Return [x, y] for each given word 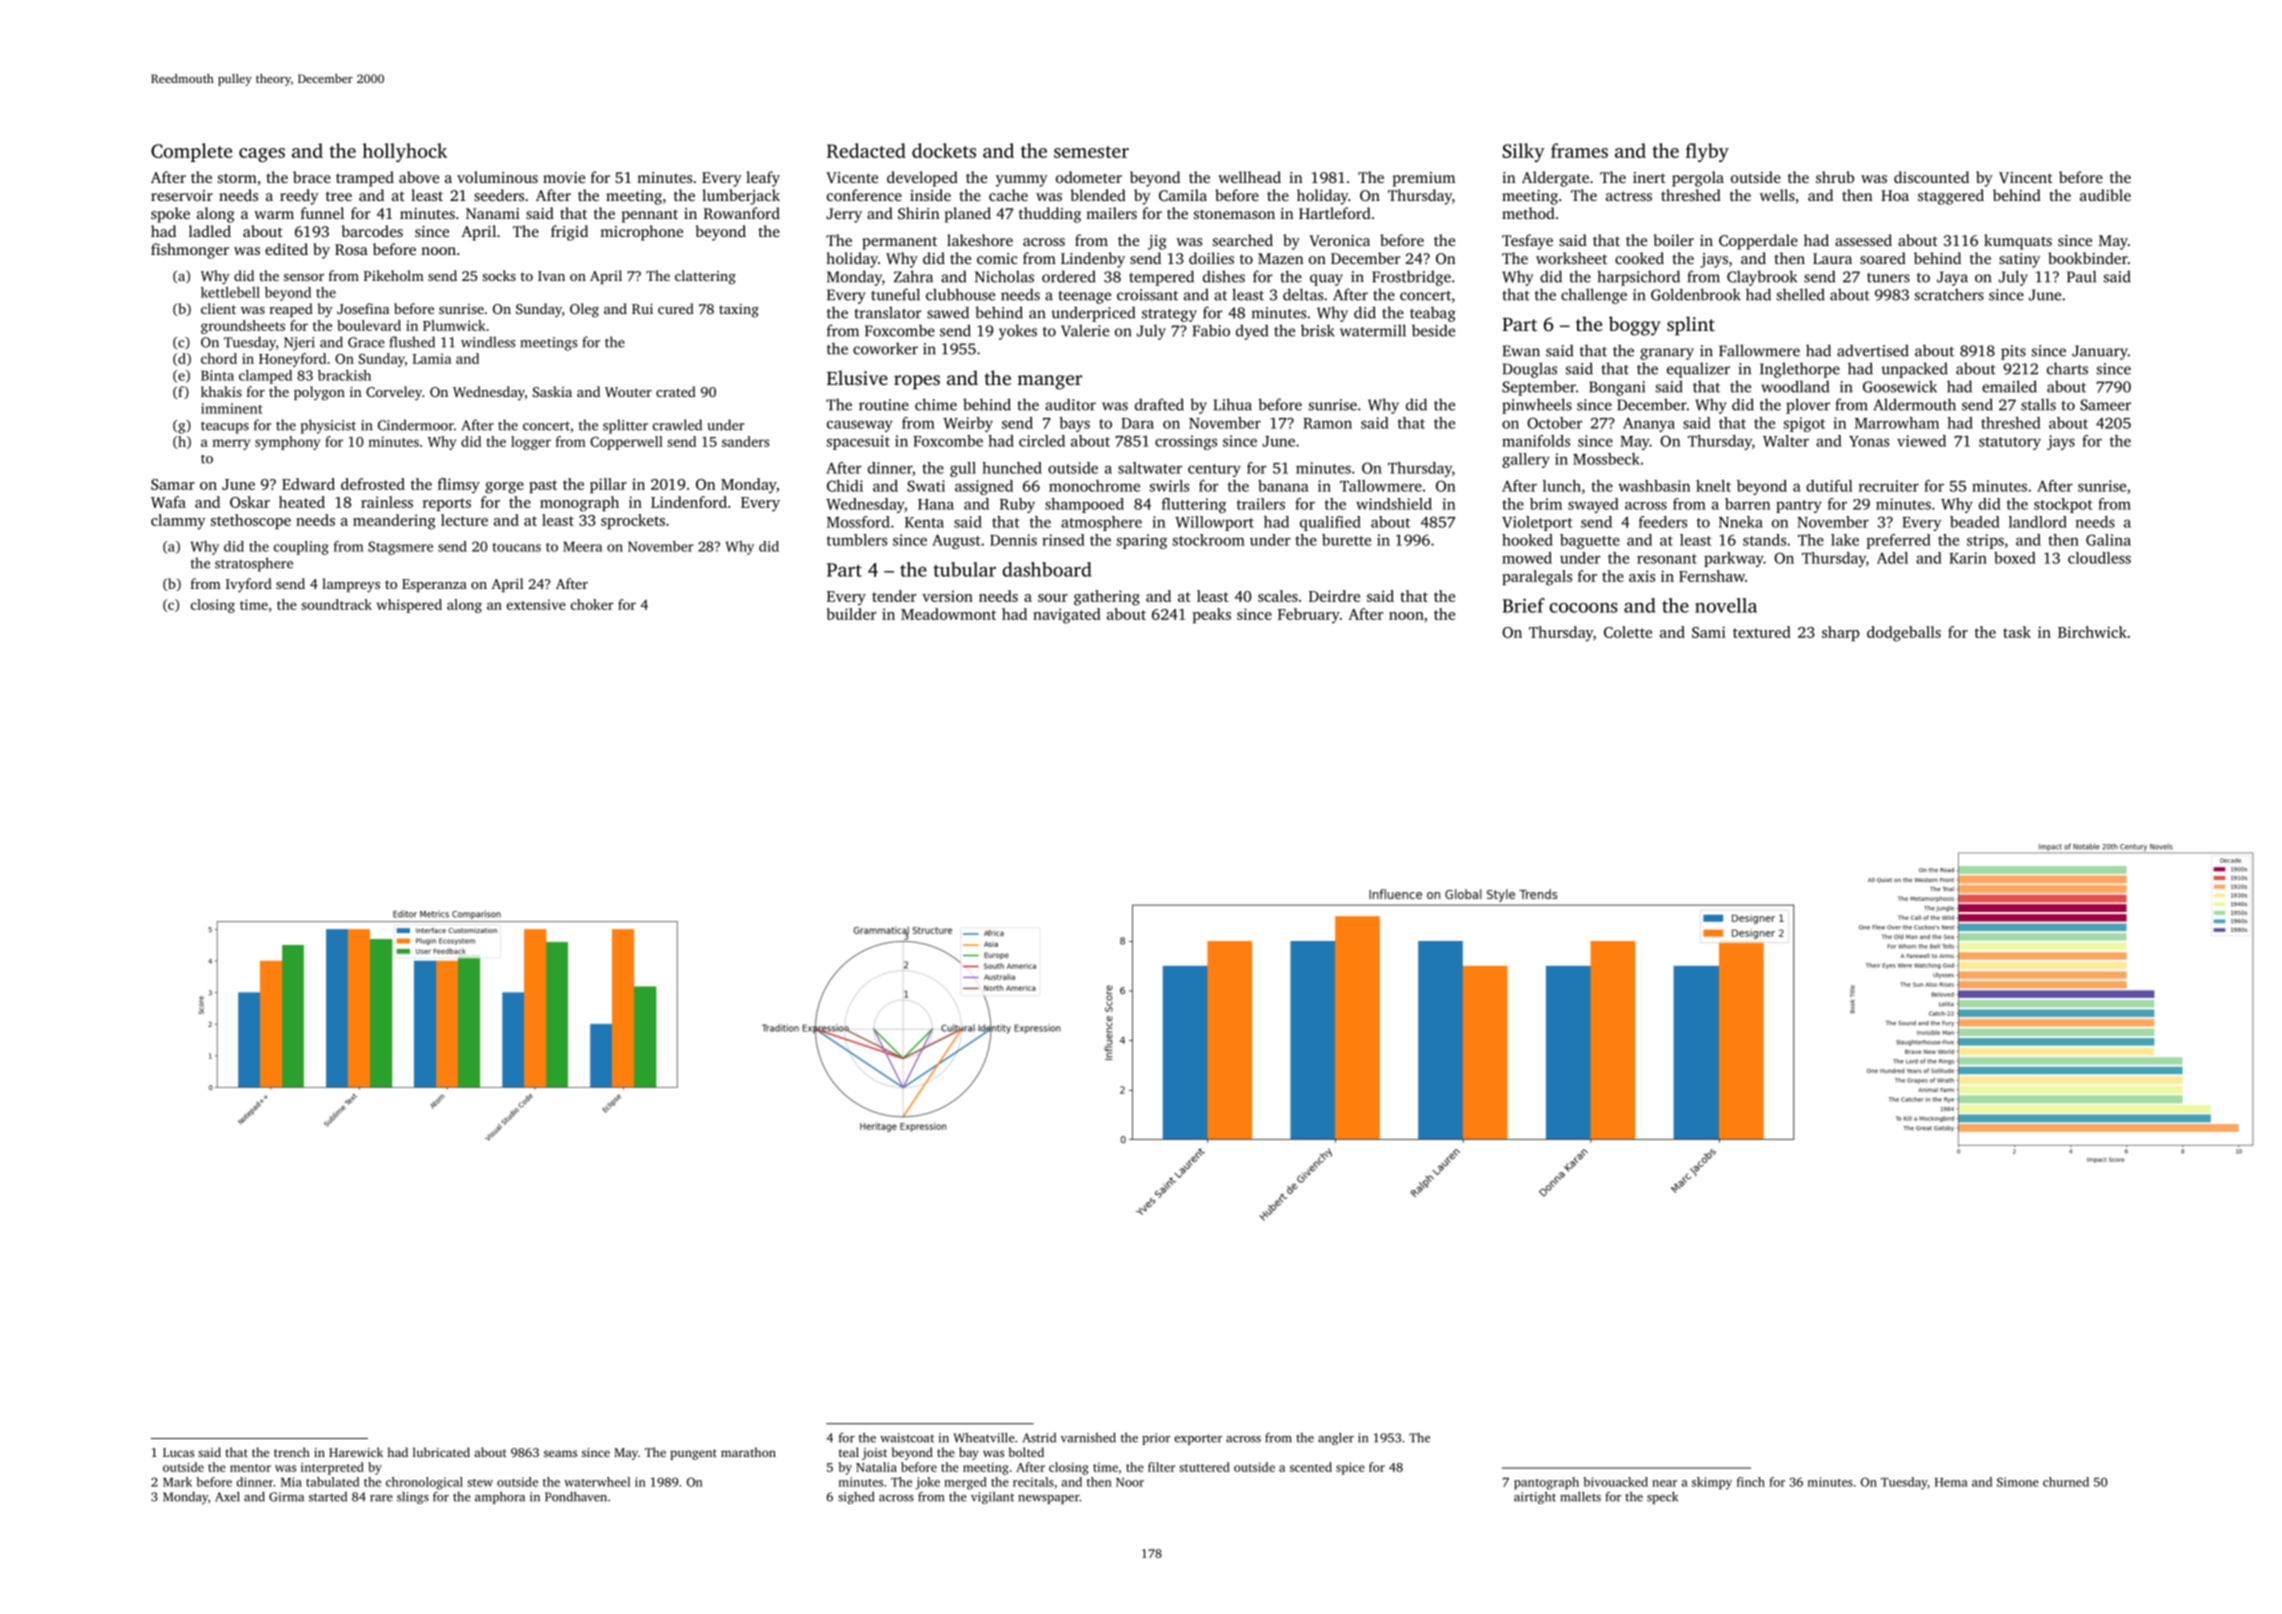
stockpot [2063, 505]
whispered [409, 606]
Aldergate [1555, 179]
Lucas [178, 1452]
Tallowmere [1381, 486]
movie [564, 177]
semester [1091, 152]
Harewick [356, 1452]
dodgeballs [1904, 634]
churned [2066, 1482]
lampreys [351, 585]
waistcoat [907, 1438]
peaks [1212, 615]
